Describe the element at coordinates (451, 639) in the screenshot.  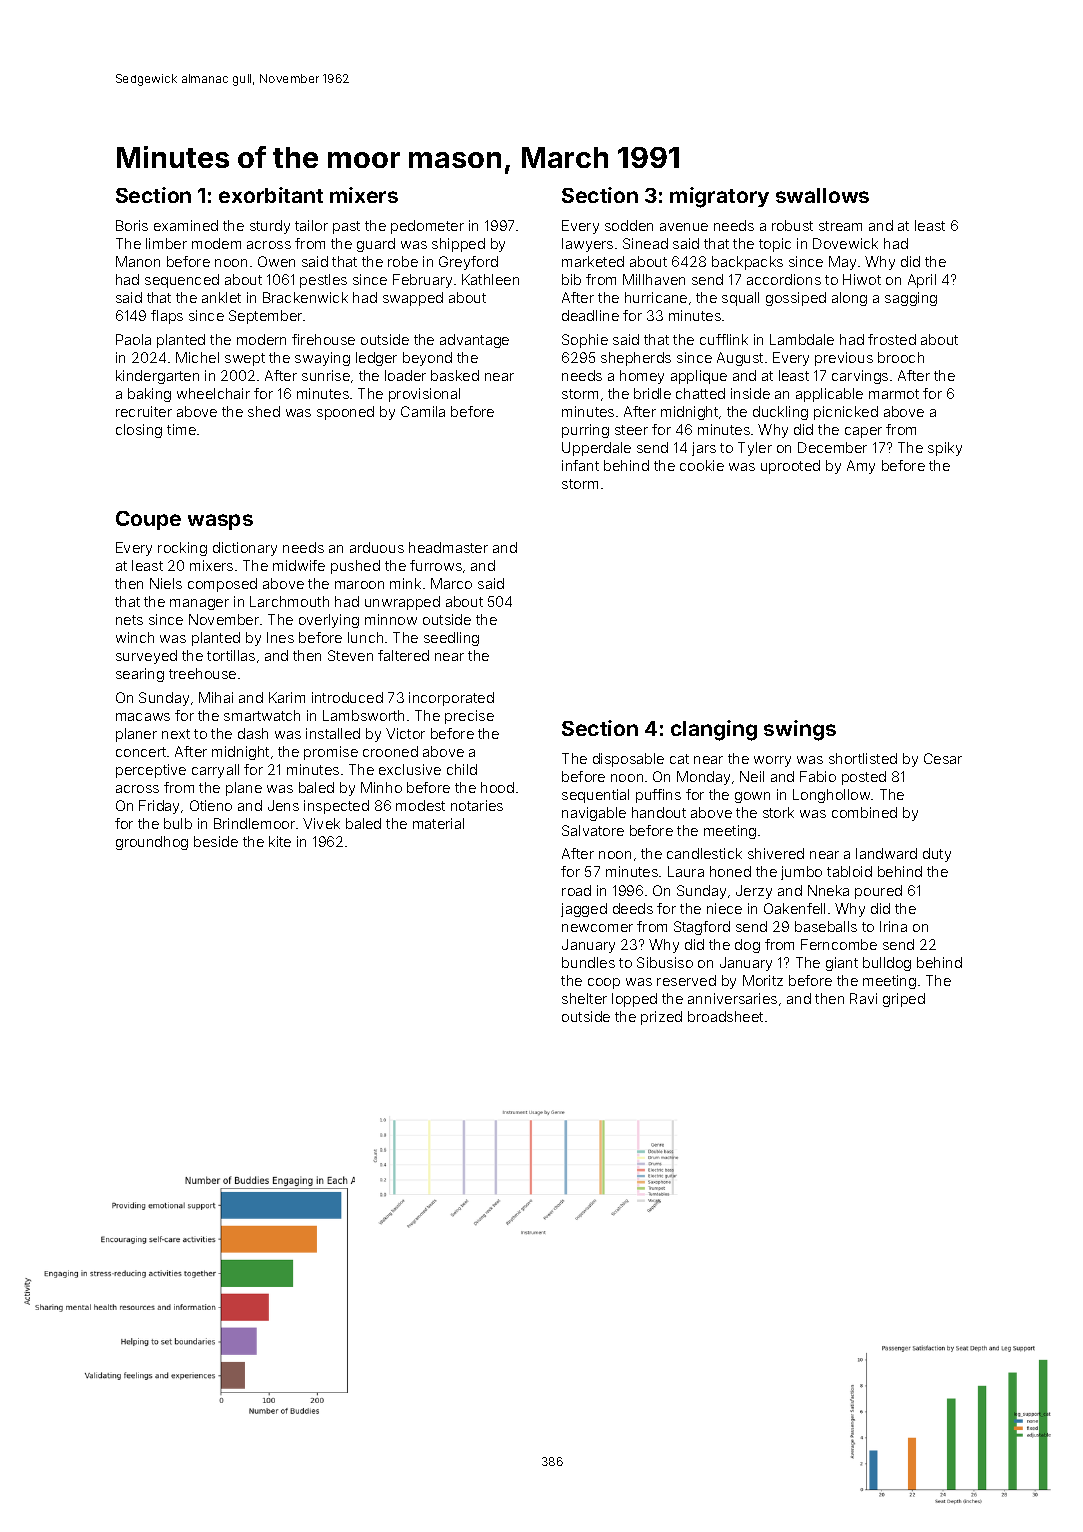
I see `seedling` at that location.
